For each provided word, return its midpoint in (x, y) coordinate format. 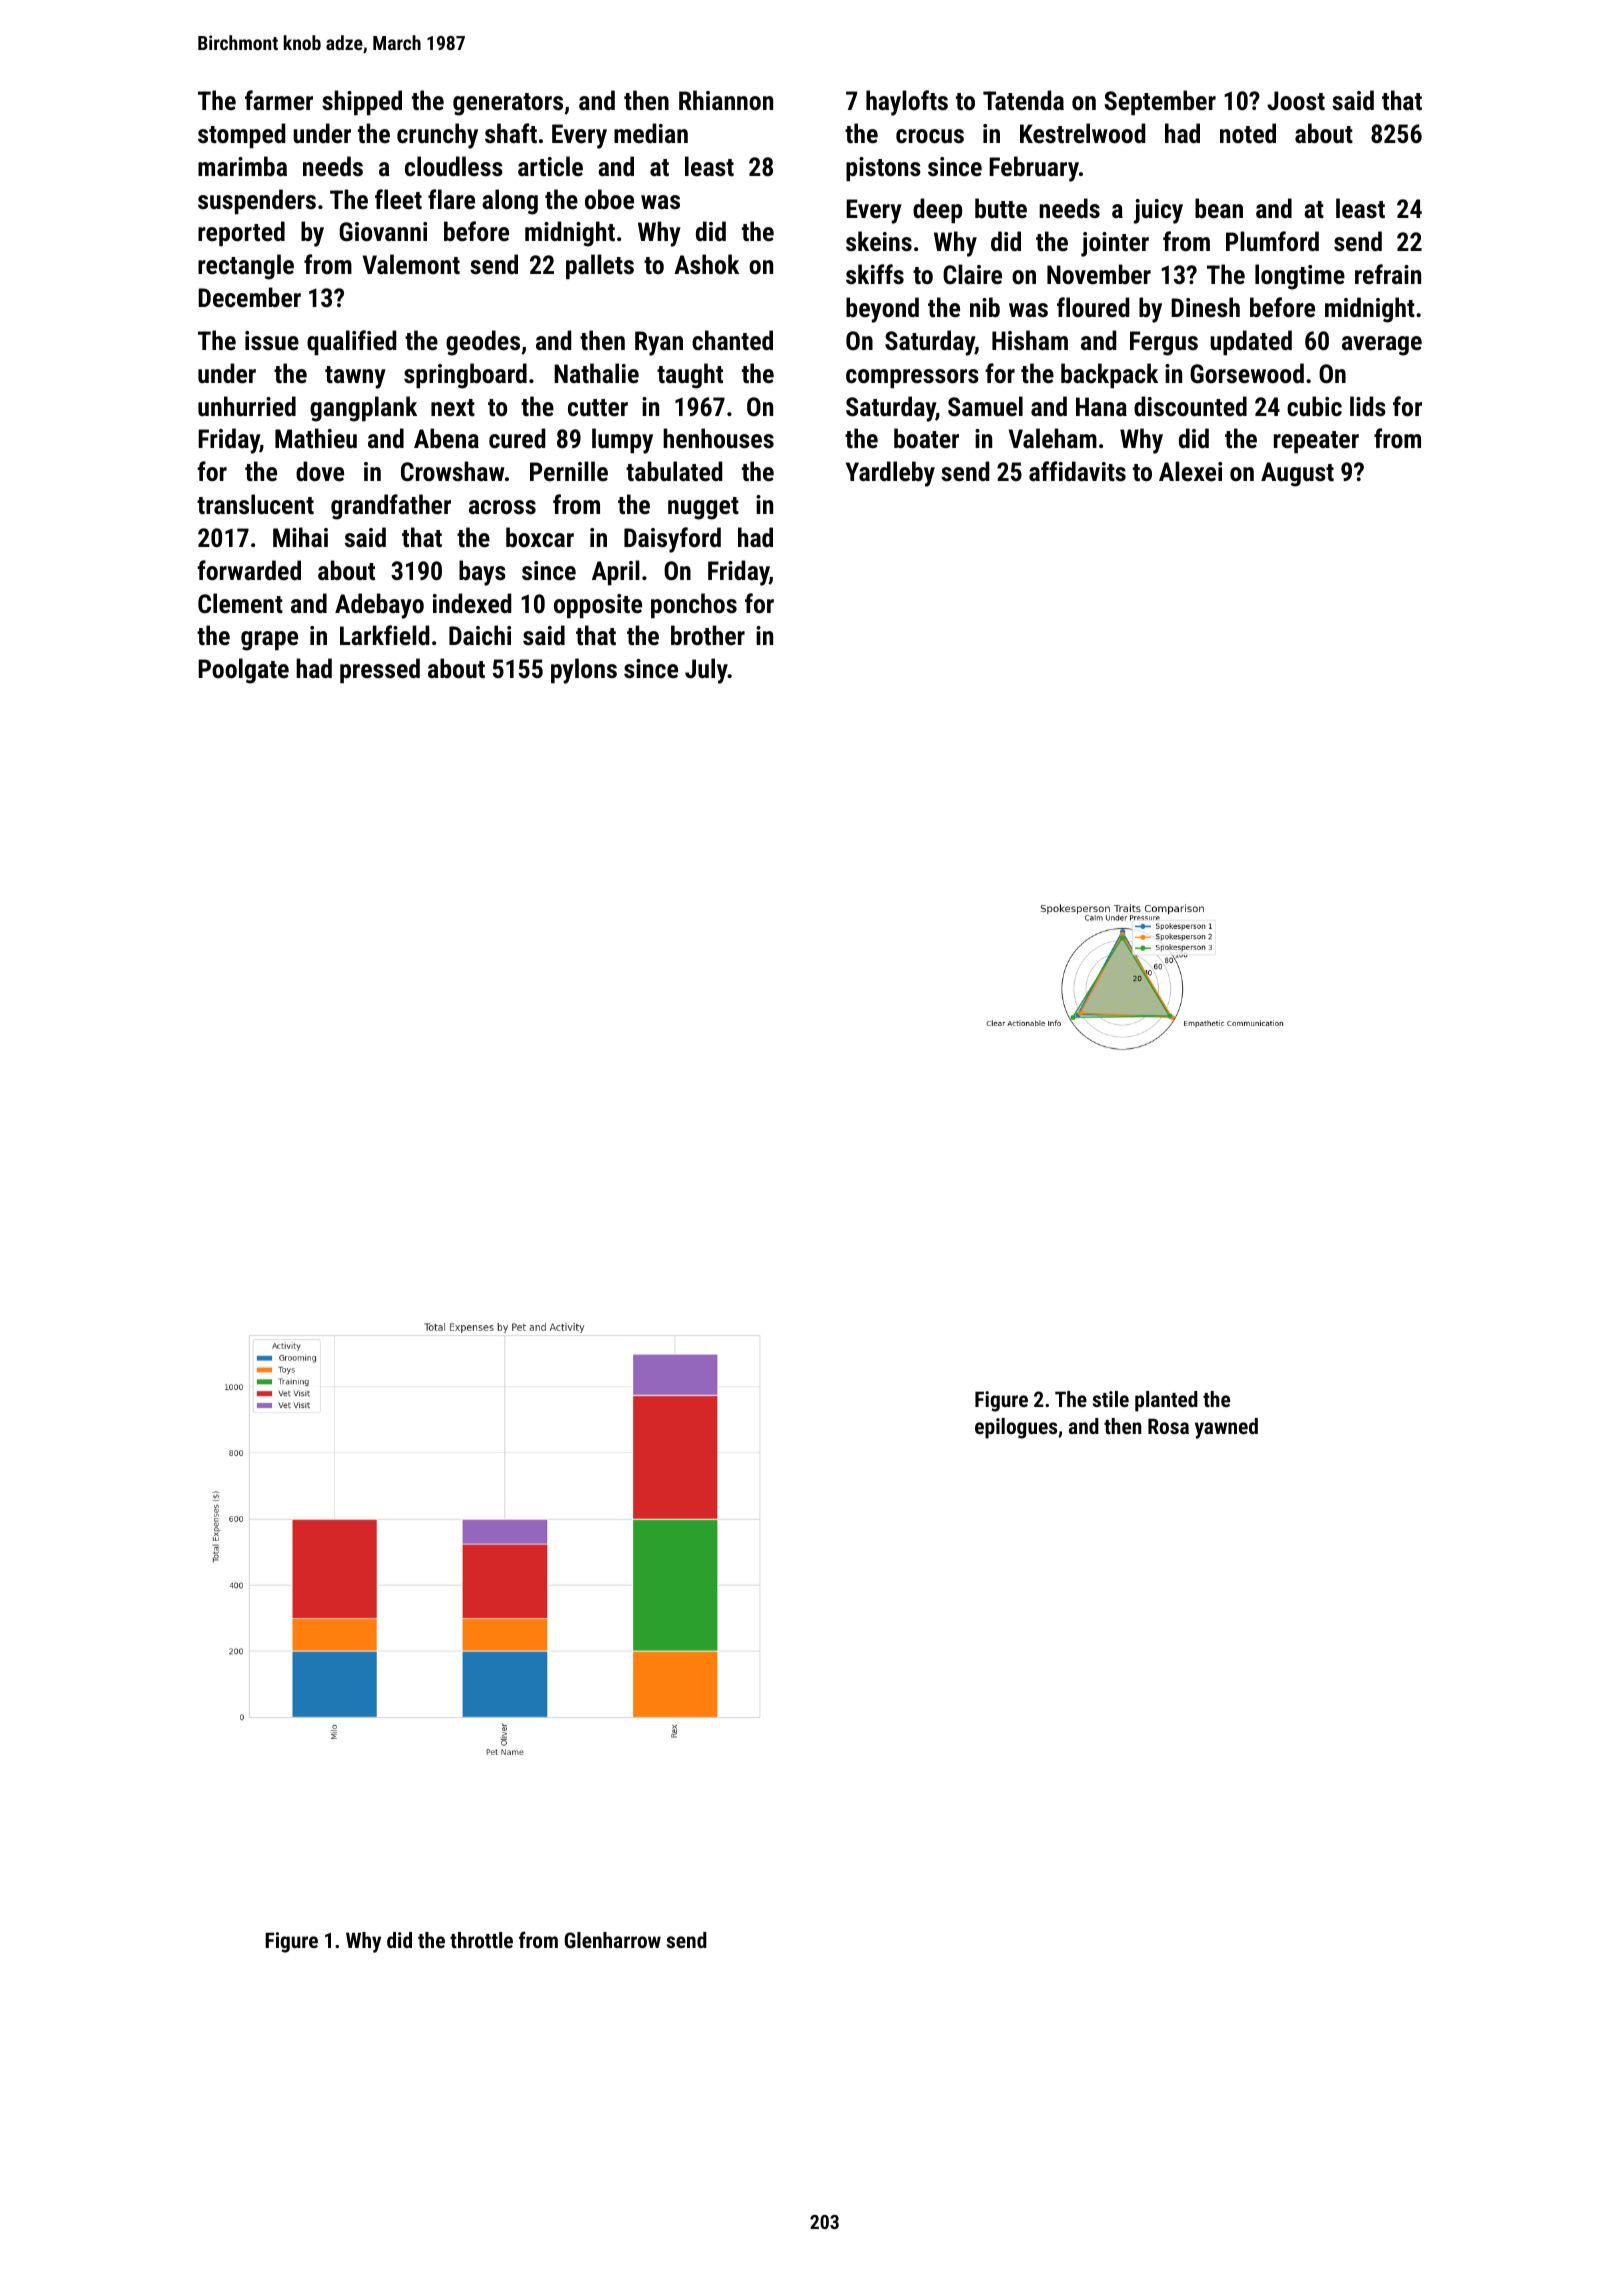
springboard (465, 376)
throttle (481, 1940)
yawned (1226, 1428)
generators (508, 104)
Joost (1296, 100)
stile (1111, 1399)
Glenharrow (612, 1940)
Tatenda (1023, 100)
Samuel (985, 406)
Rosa (1168, 1426)
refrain (1388, 274)
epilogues (1016, 1428)
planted (1166, 1401)
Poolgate (243, 671)
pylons (584, 671)
